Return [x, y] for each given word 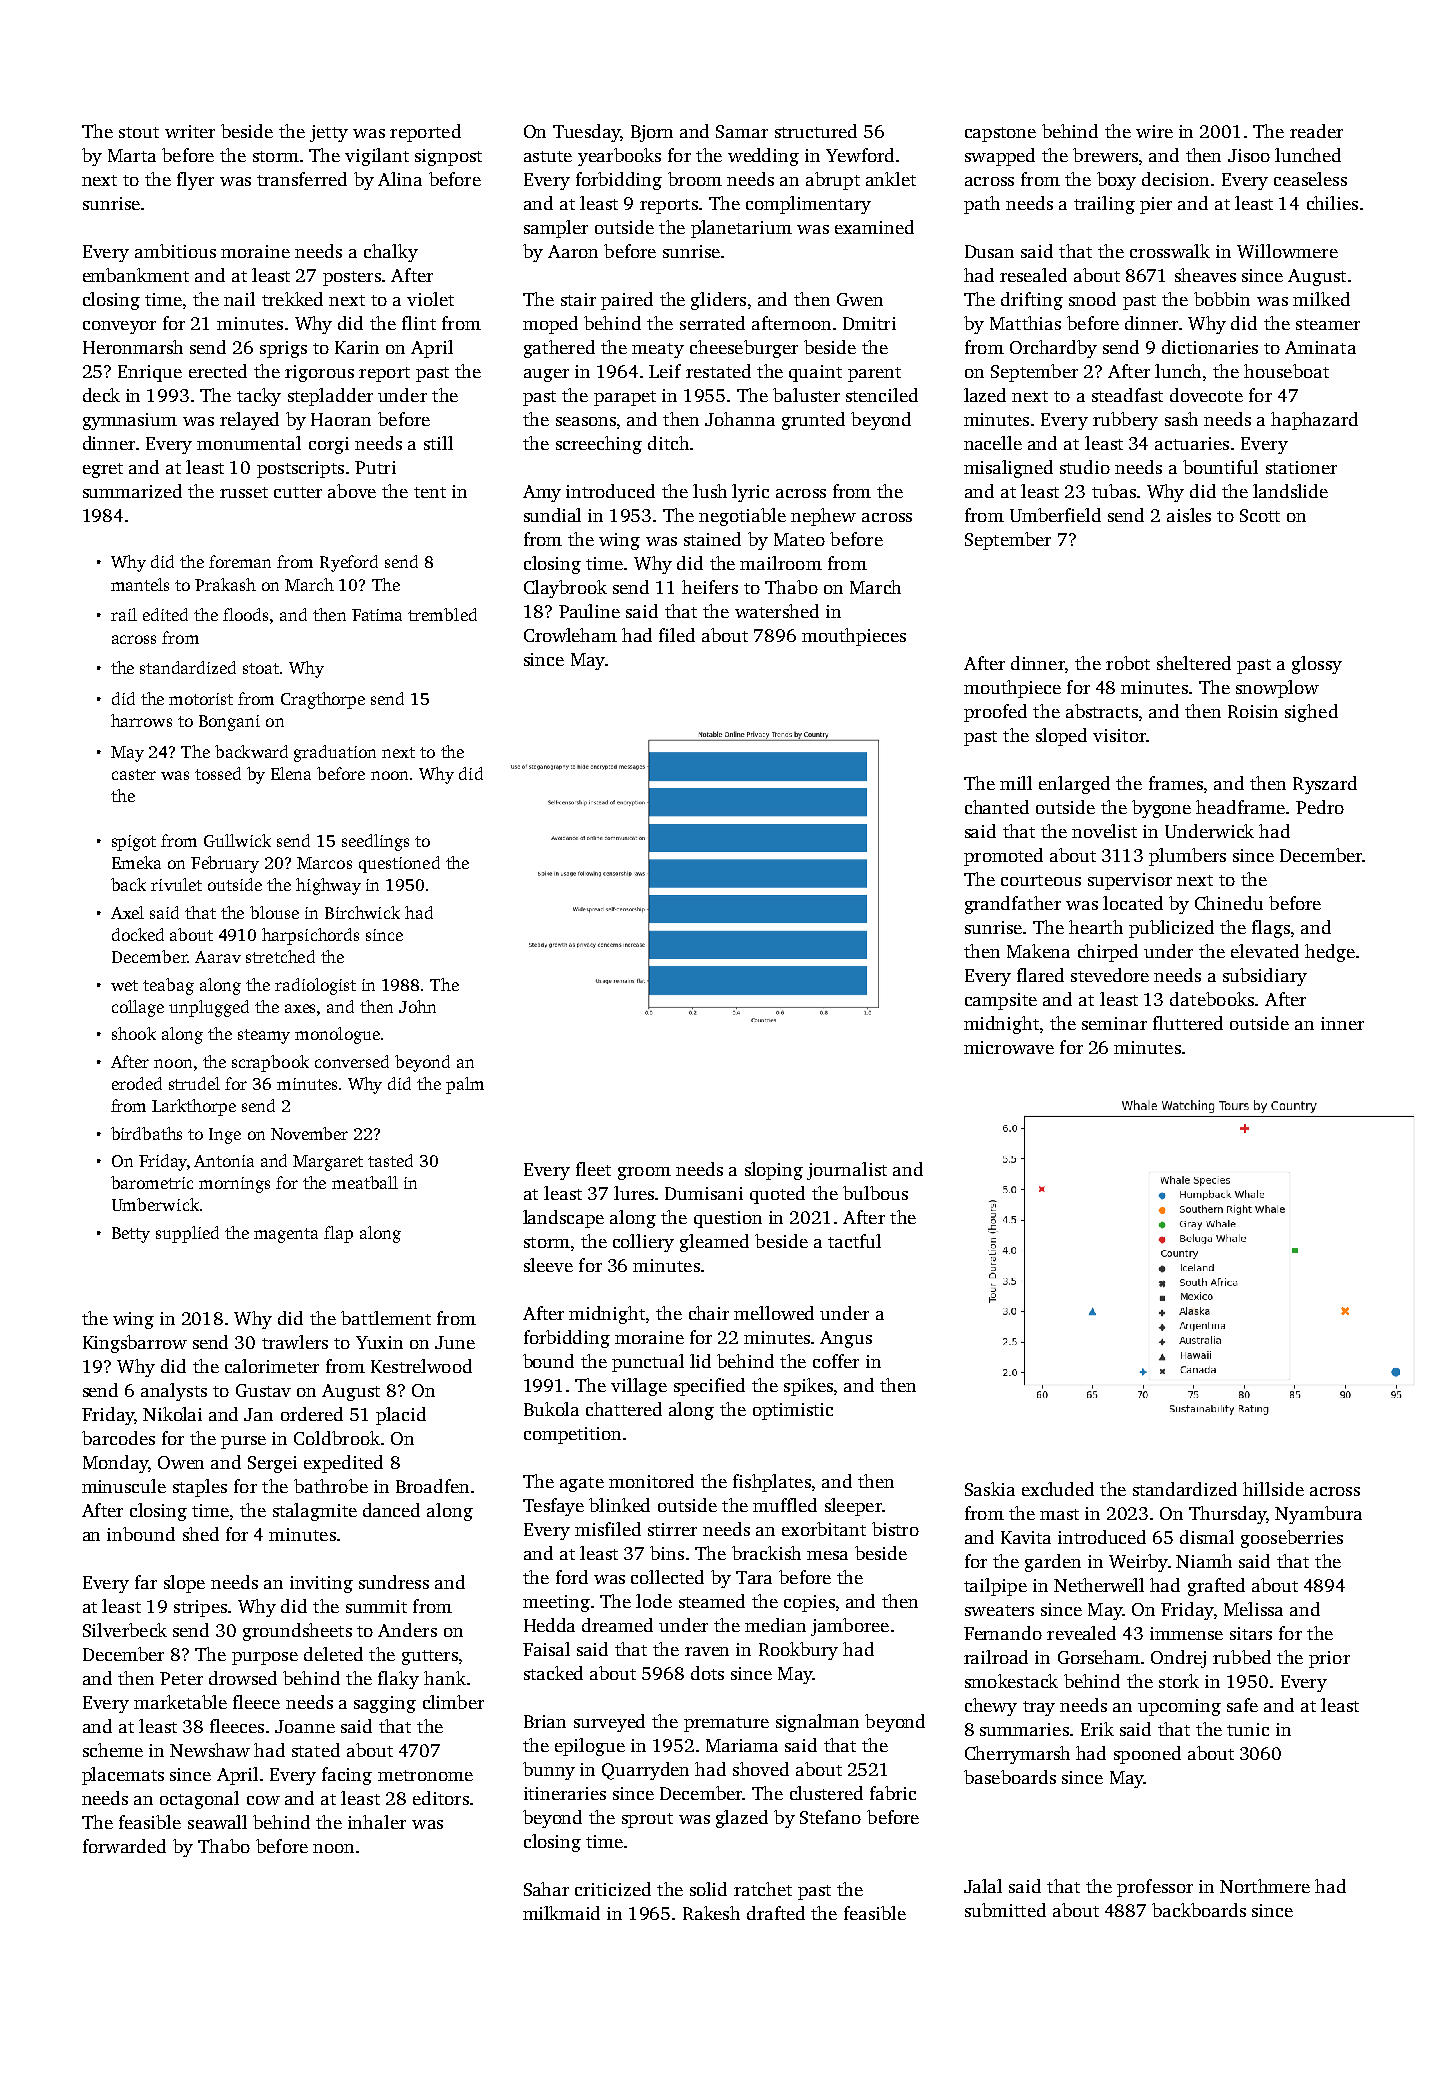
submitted [1005, 1910]
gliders [718, 301]
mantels [140, 584]
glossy [1317, 665]
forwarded [124, 1846]
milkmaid [561, 1913]
